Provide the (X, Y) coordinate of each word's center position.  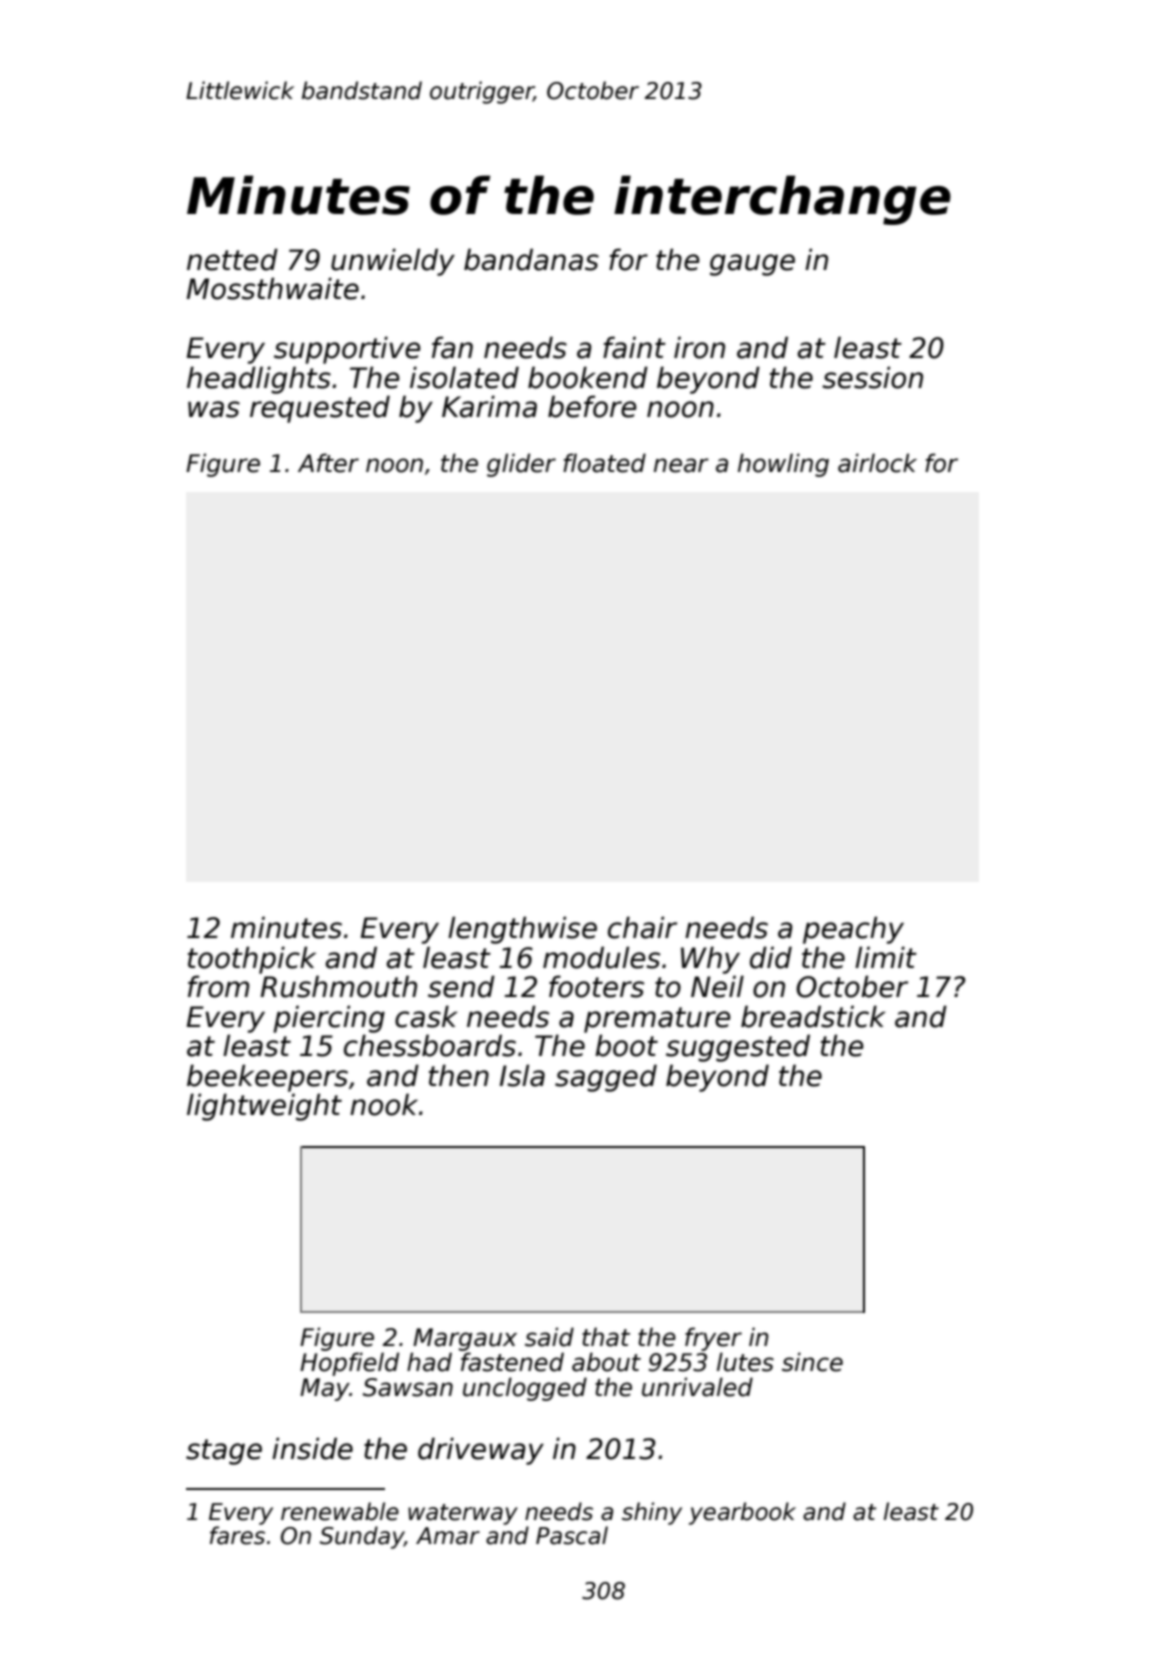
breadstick (813, 1016)
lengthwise (522, 930)
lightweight (264, 1107)
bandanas (531, 259)
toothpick (252, 960)
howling (783, 465)
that (606, 1337)
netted (232, 259)
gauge (752, 265)
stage (224, 1452)
